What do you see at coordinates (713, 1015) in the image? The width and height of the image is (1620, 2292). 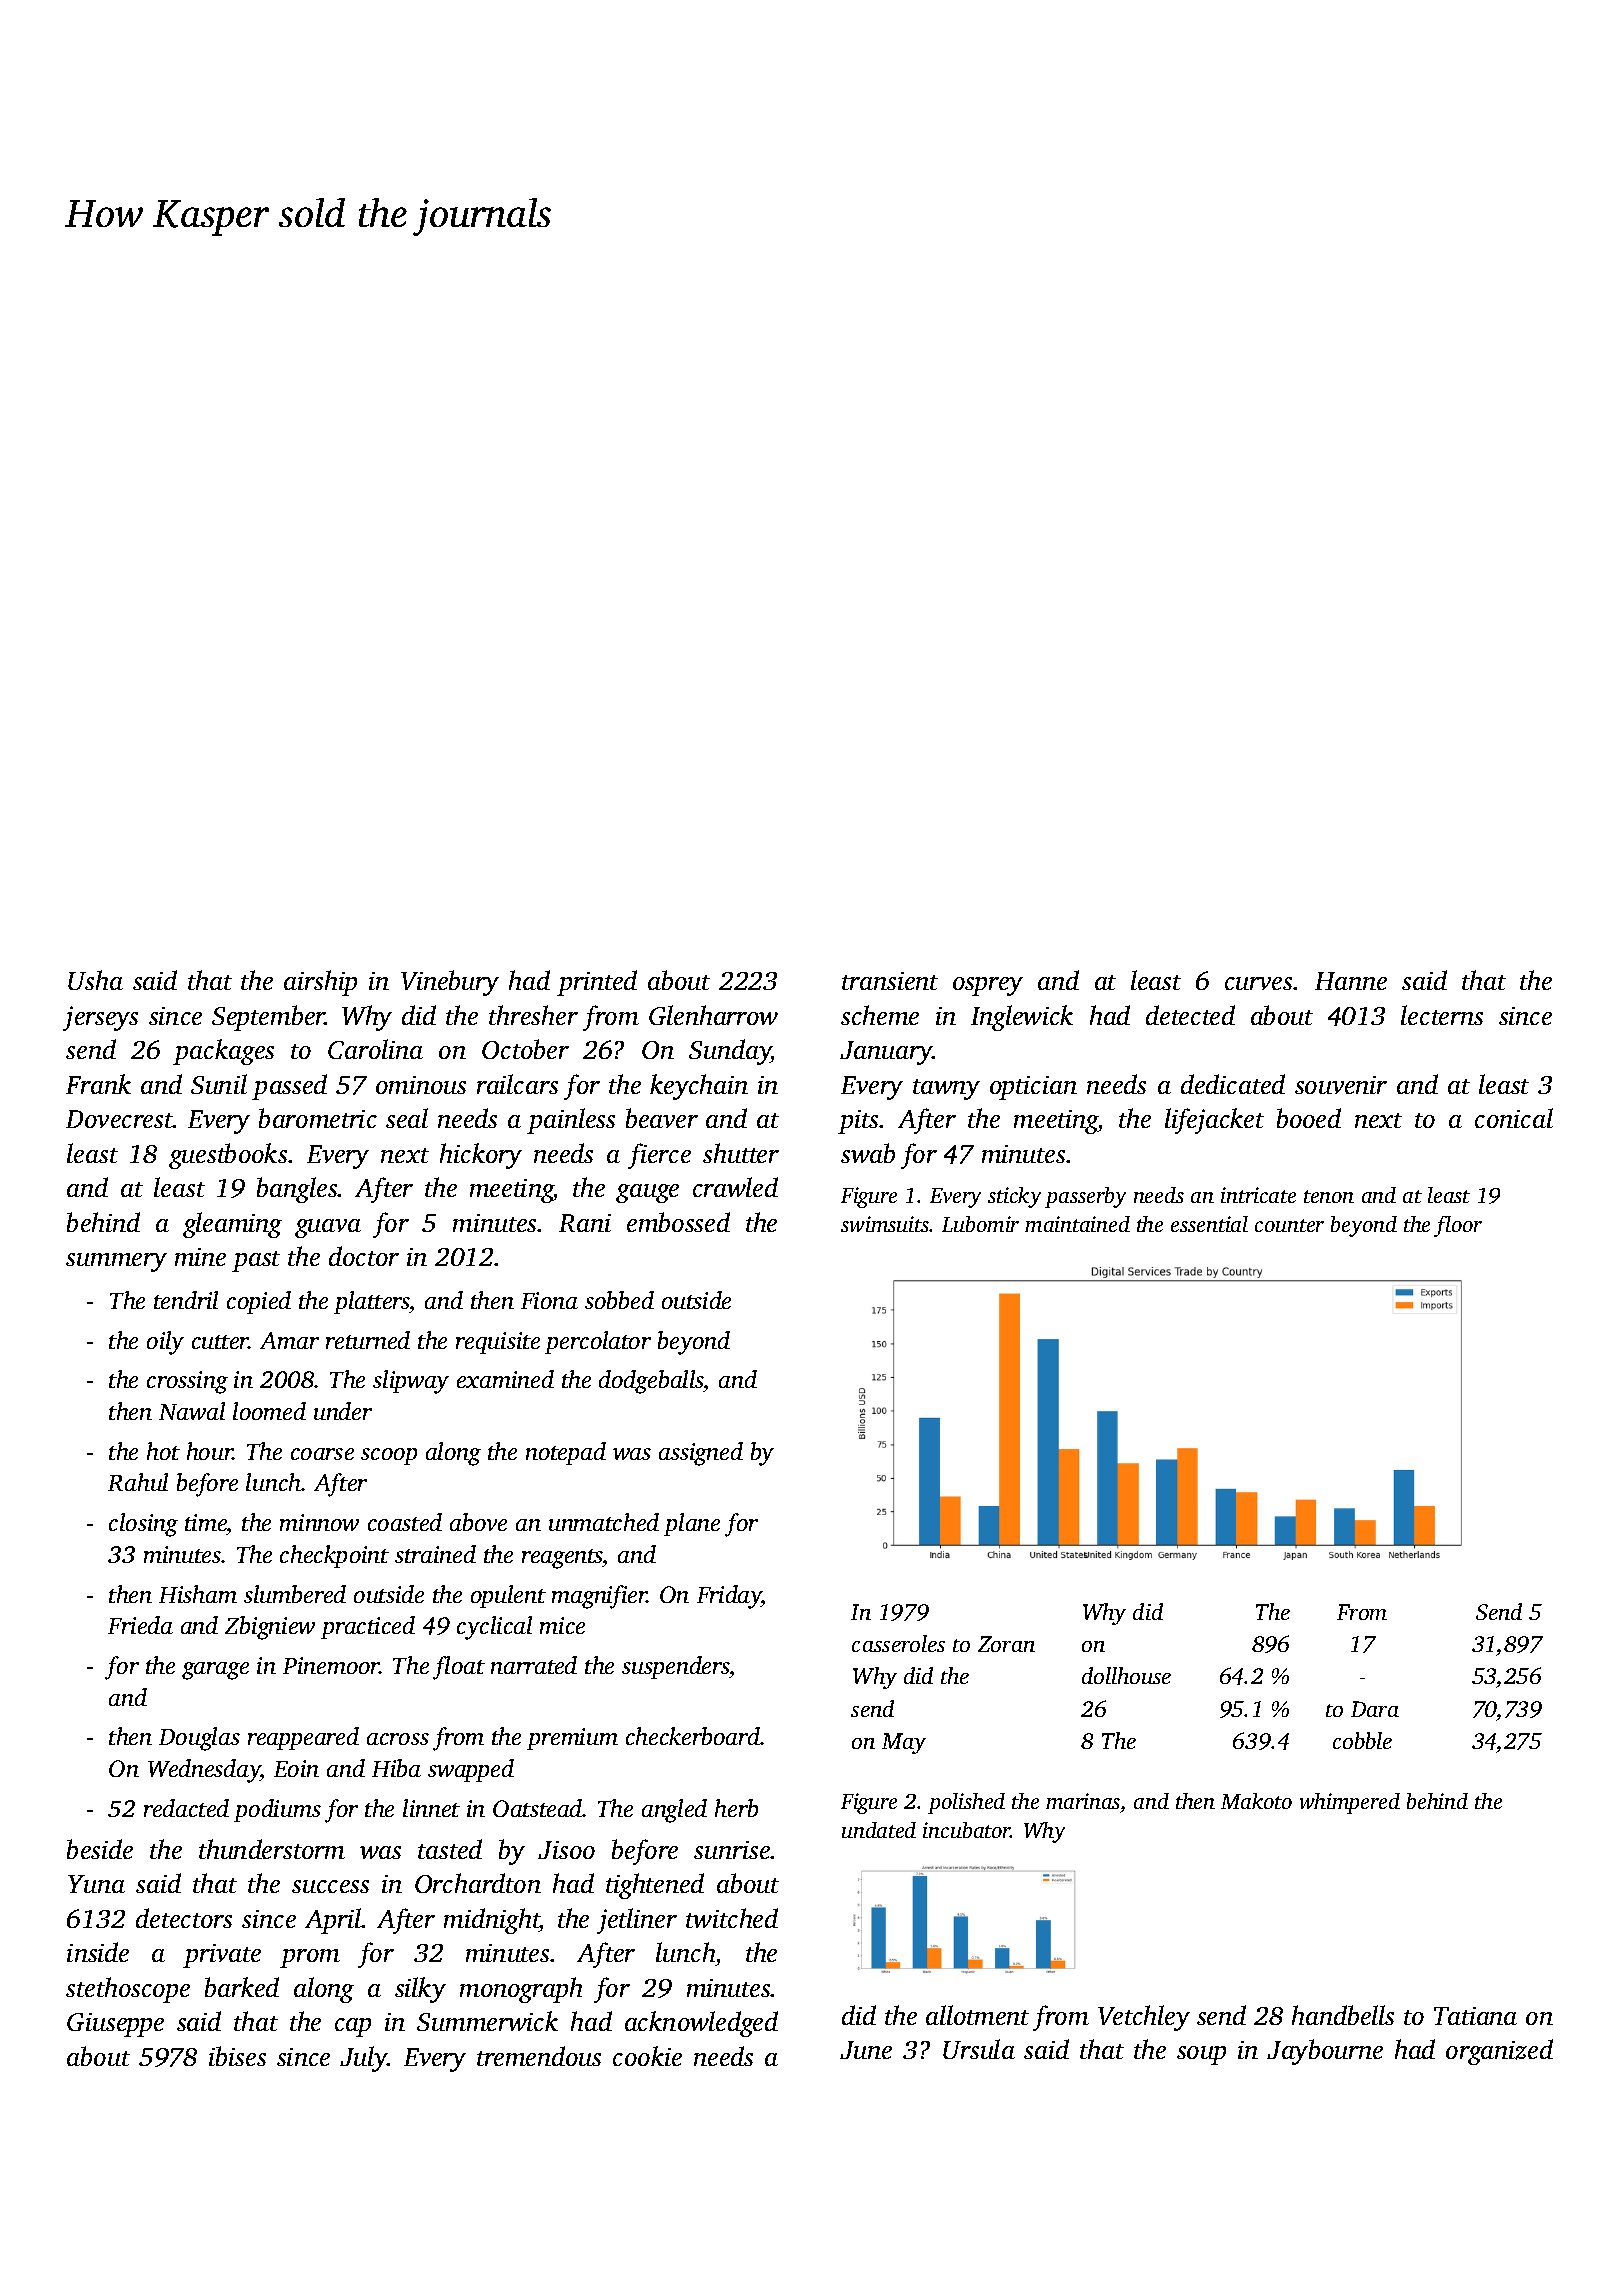 I see `Glenharrow` at bounding box center [713, 1015].
